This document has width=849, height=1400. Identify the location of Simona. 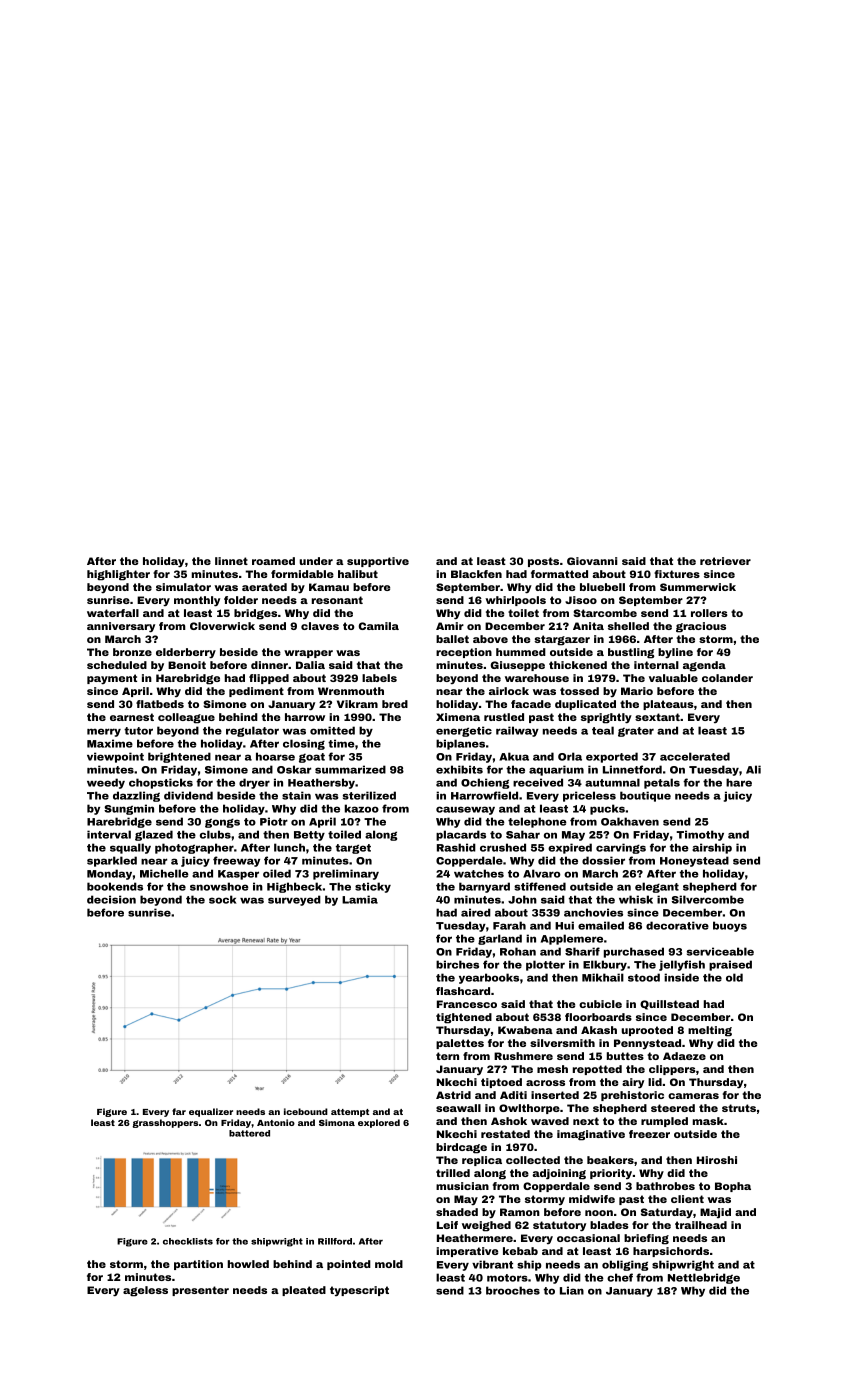
(337, 1122).
